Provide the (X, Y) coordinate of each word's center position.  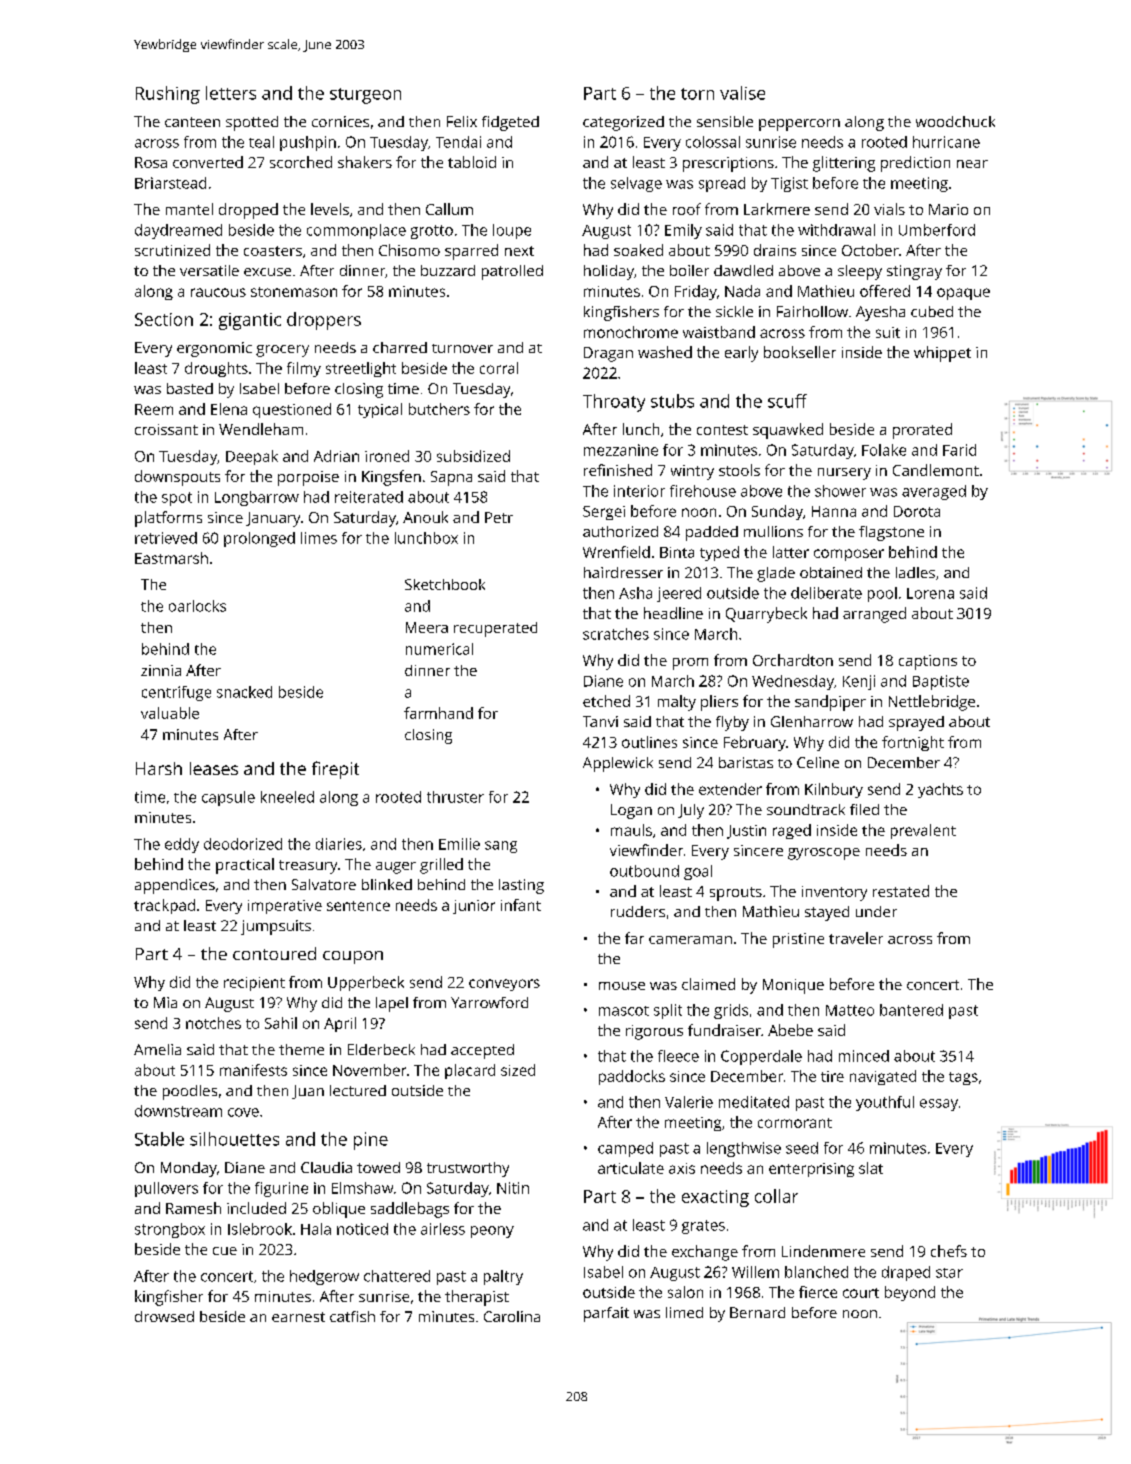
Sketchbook (445, 584)
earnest (298, 1317)
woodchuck (955, 121)
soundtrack (806, 809)
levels (330, 209)
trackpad (164, 906)
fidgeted (510, 123)
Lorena (930, 593)
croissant (166, 429)
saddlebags (410, 1210)
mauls (631, 830)
